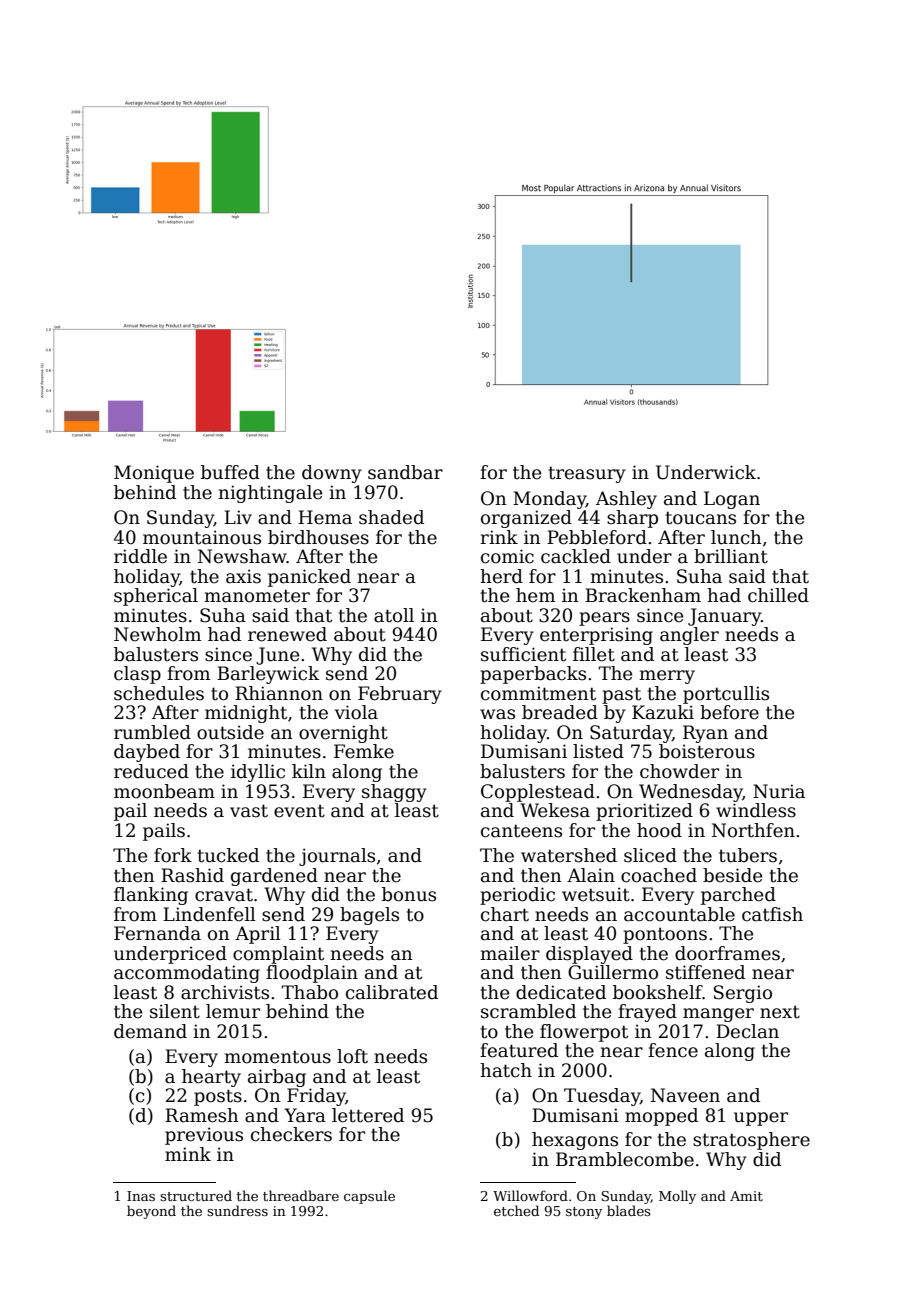 This screenshot has height=1308, width=924. What do you see at coordinates (732, 500) in the screenshot?
I see `Logan` at bounding box center [732, 500].
